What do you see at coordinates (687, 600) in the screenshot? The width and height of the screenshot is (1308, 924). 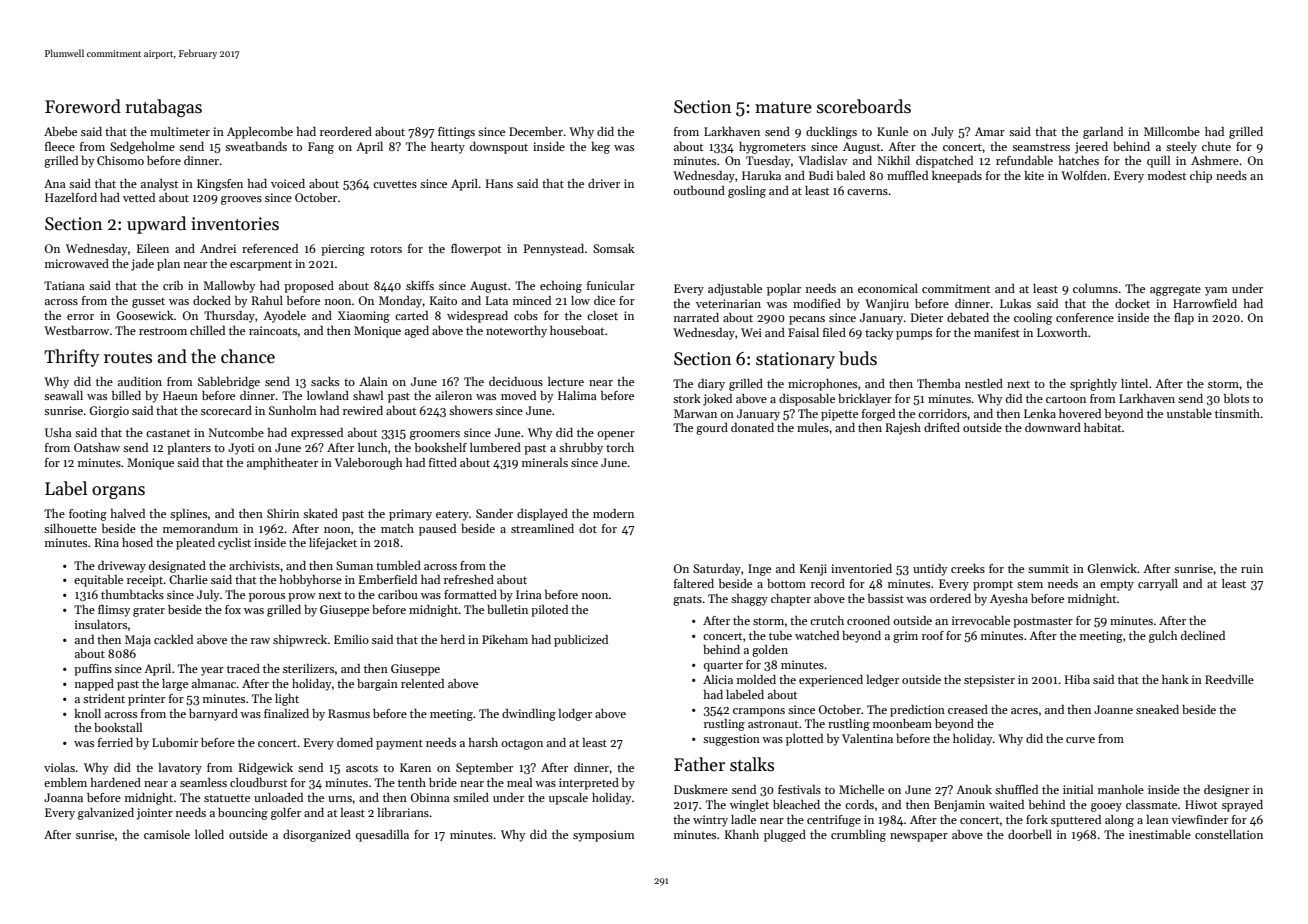 I see `gnats` at bounding box center [687, 600].
